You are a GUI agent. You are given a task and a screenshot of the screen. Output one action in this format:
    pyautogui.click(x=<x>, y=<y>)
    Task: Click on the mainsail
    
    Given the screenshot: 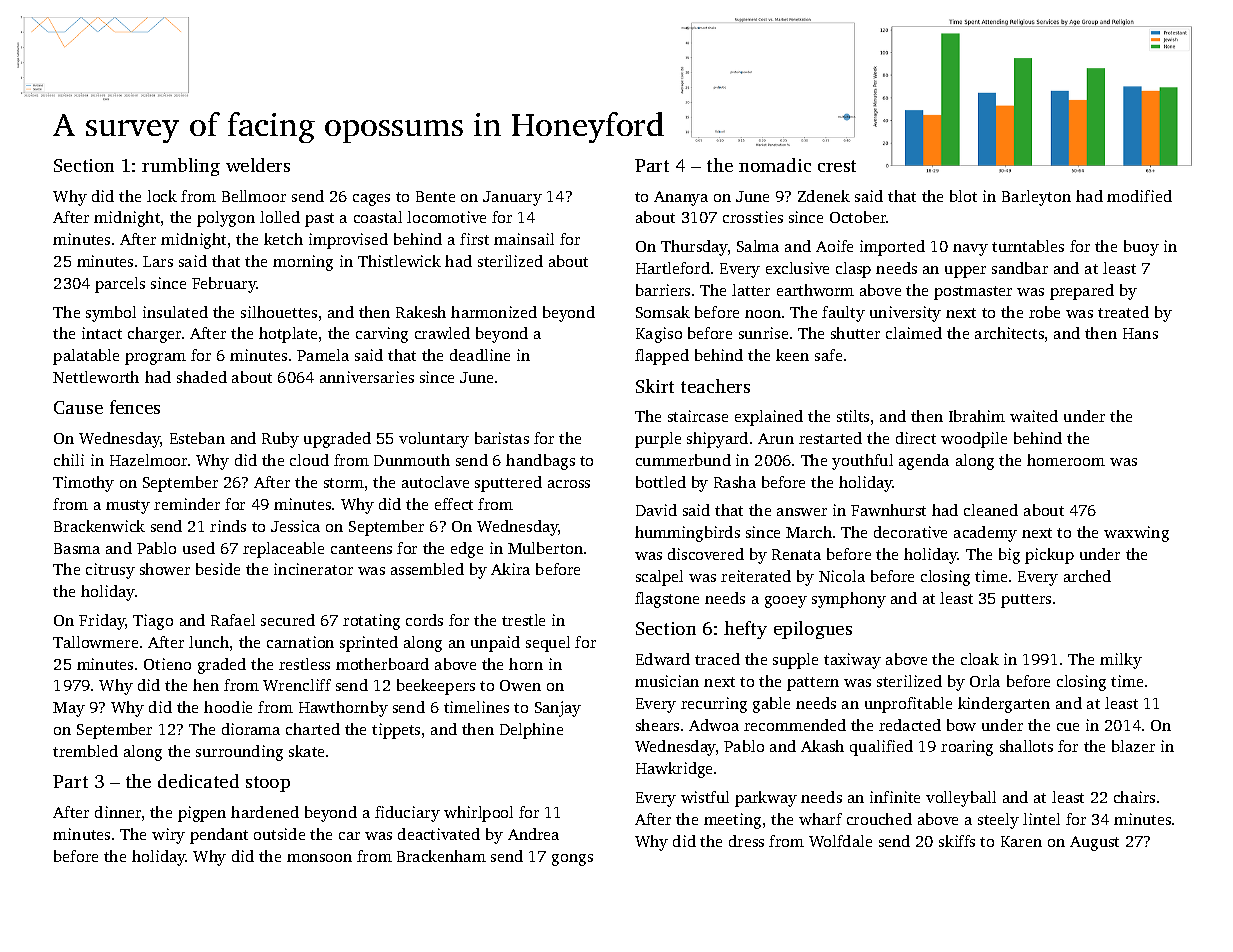 What is the action you would take?
    pyautogui.click(x=524, y=239)
